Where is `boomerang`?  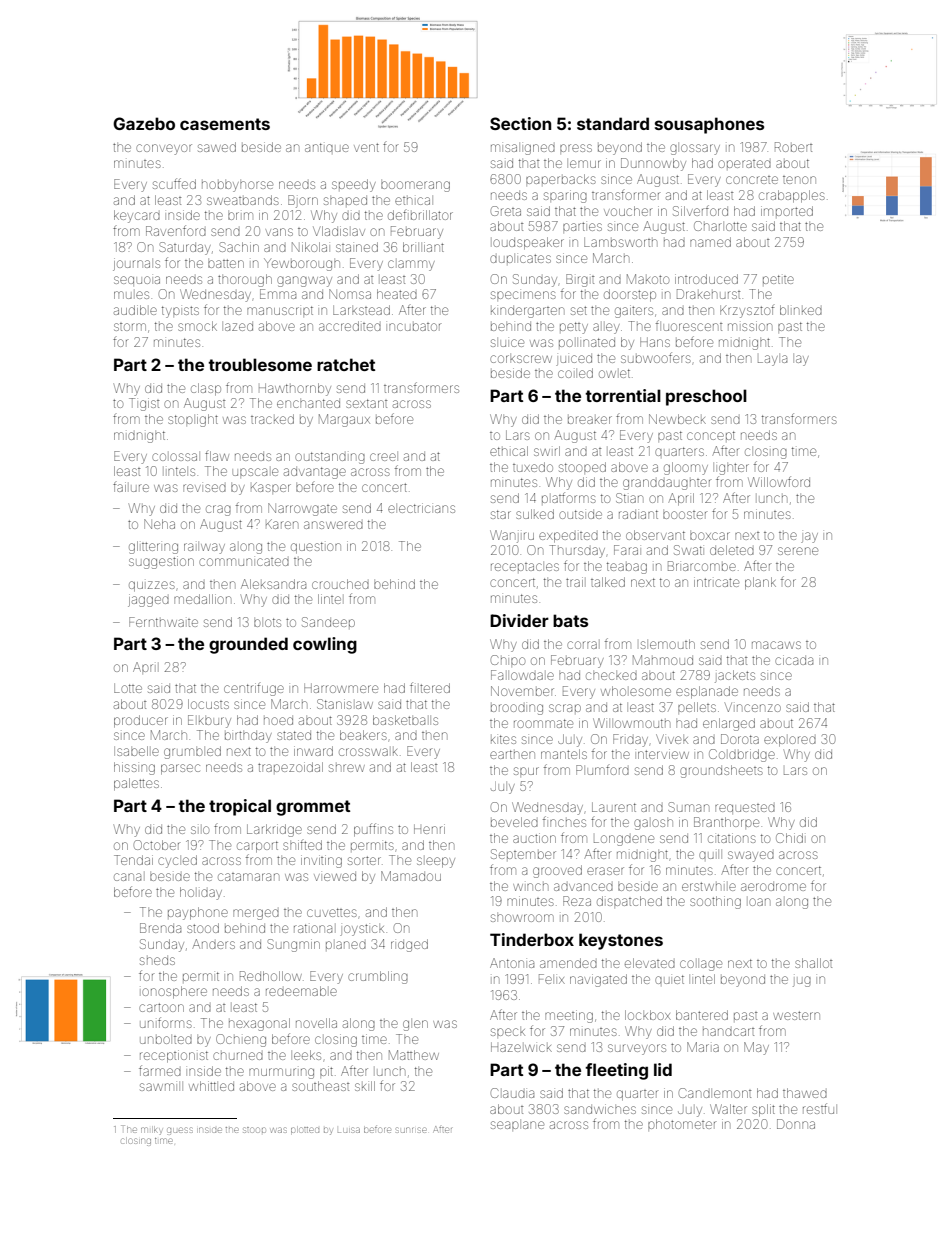 boomerang is located at coordinates (415, 186).
